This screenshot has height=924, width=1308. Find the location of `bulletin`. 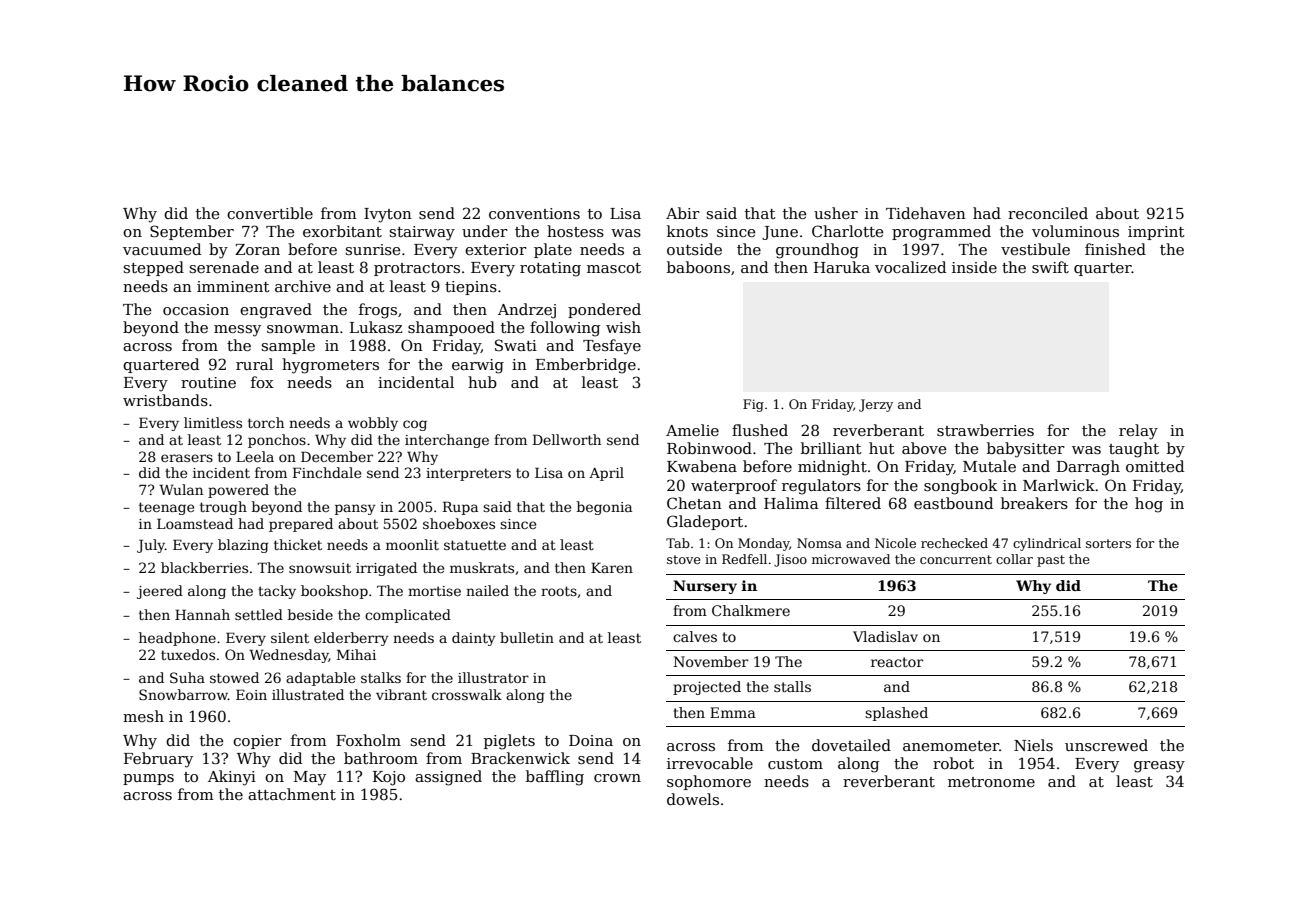

bulletin is located at coordinates (527, 637).
